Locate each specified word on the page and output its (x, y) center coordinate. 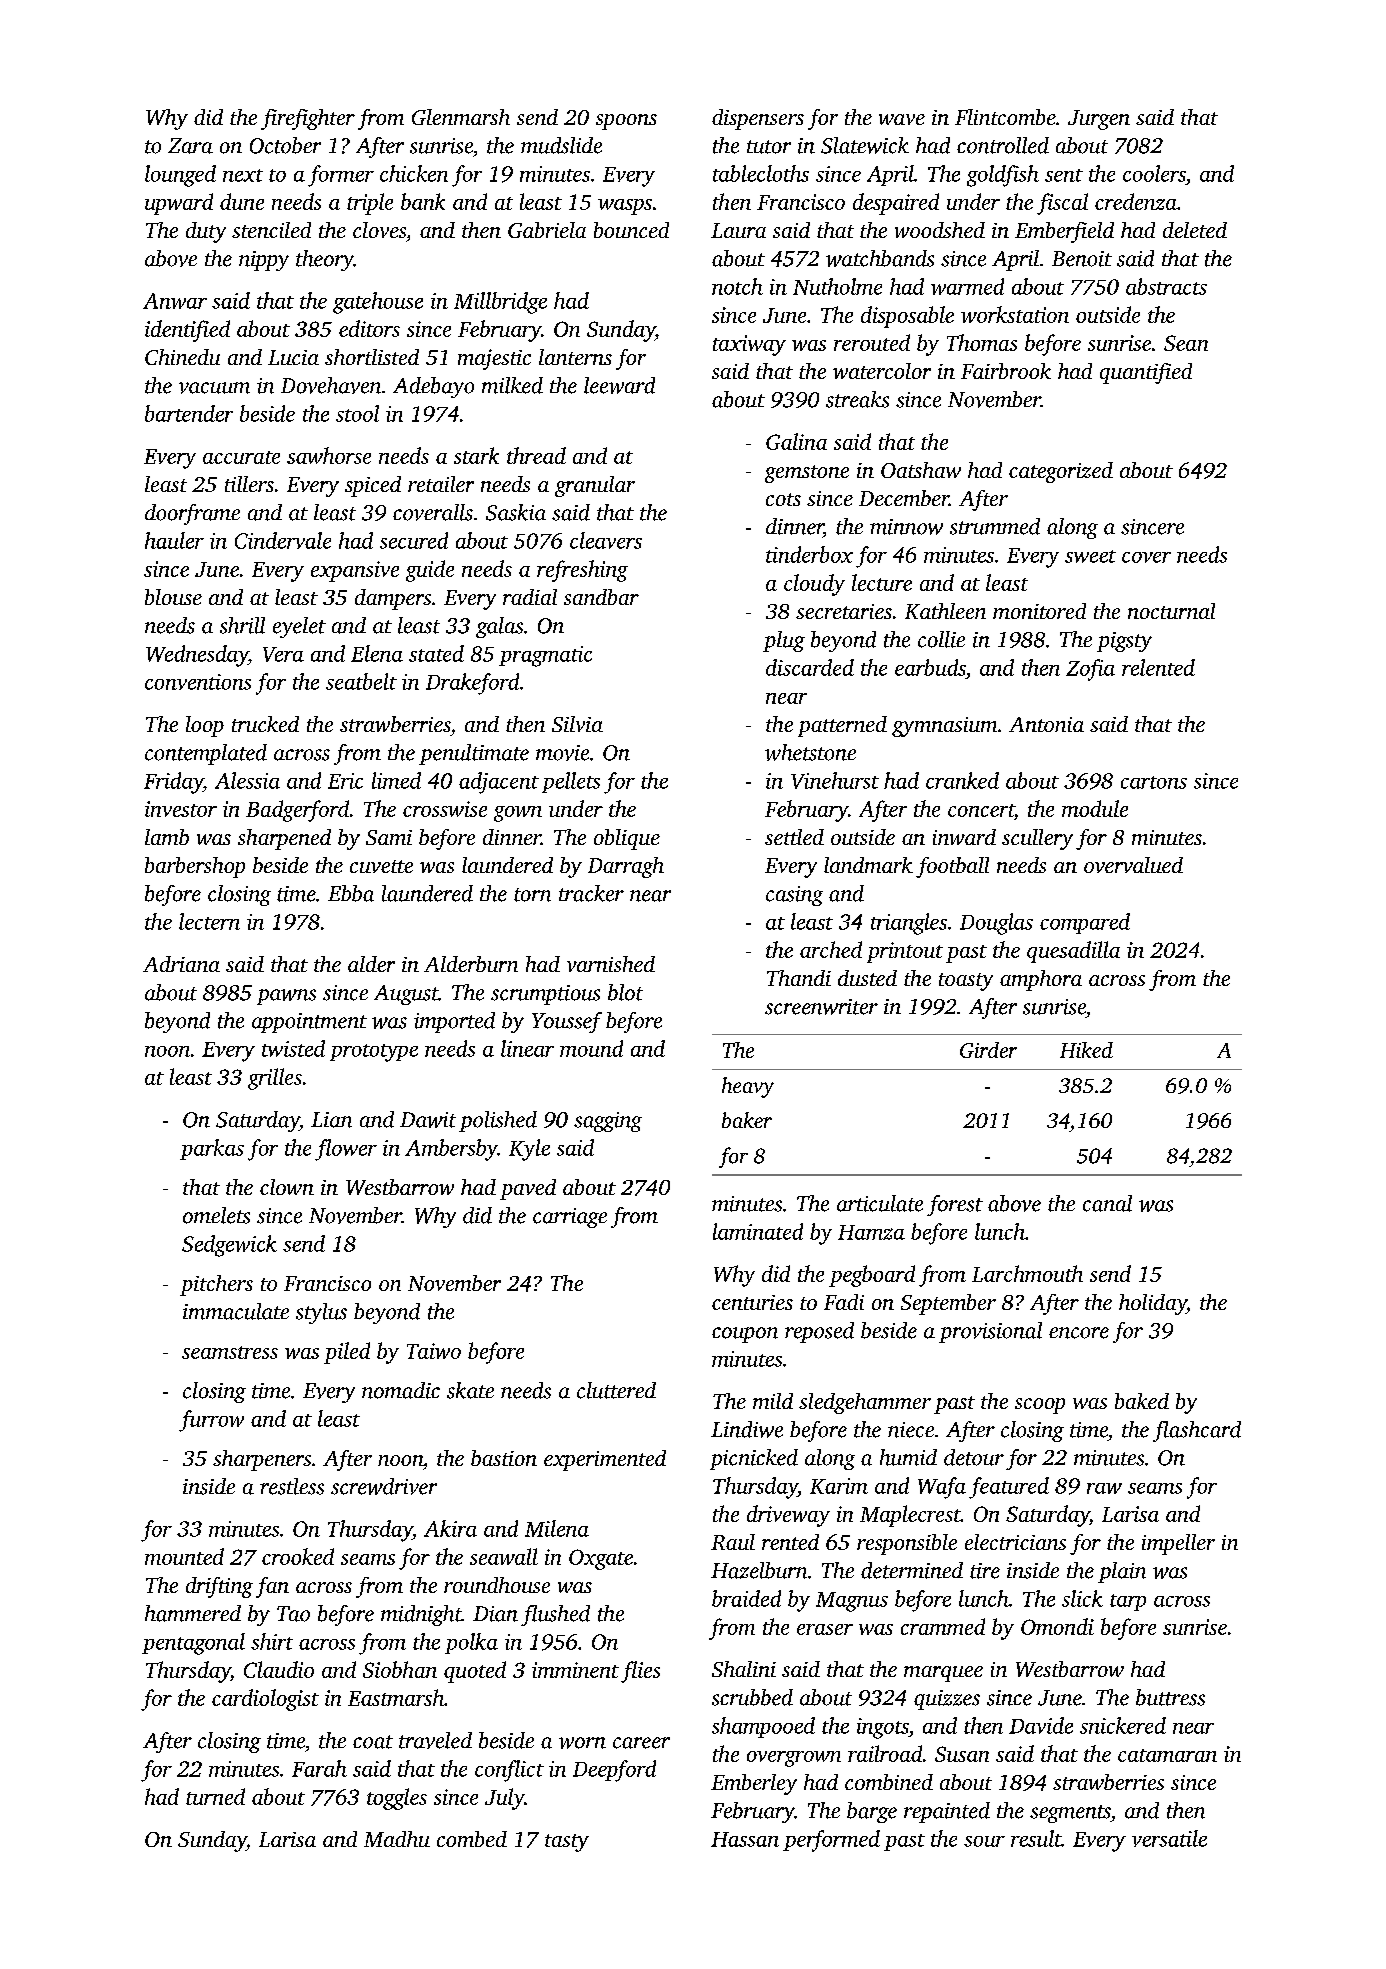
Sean (1186, 343)
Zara (190, 146)
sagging (608, 1122)
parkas (212, 1149)
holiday (1153, 1304)
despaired (896, 204)
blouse (173, 597)
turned (215, 1796)
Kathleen (945, 611)
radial (530, 597)
